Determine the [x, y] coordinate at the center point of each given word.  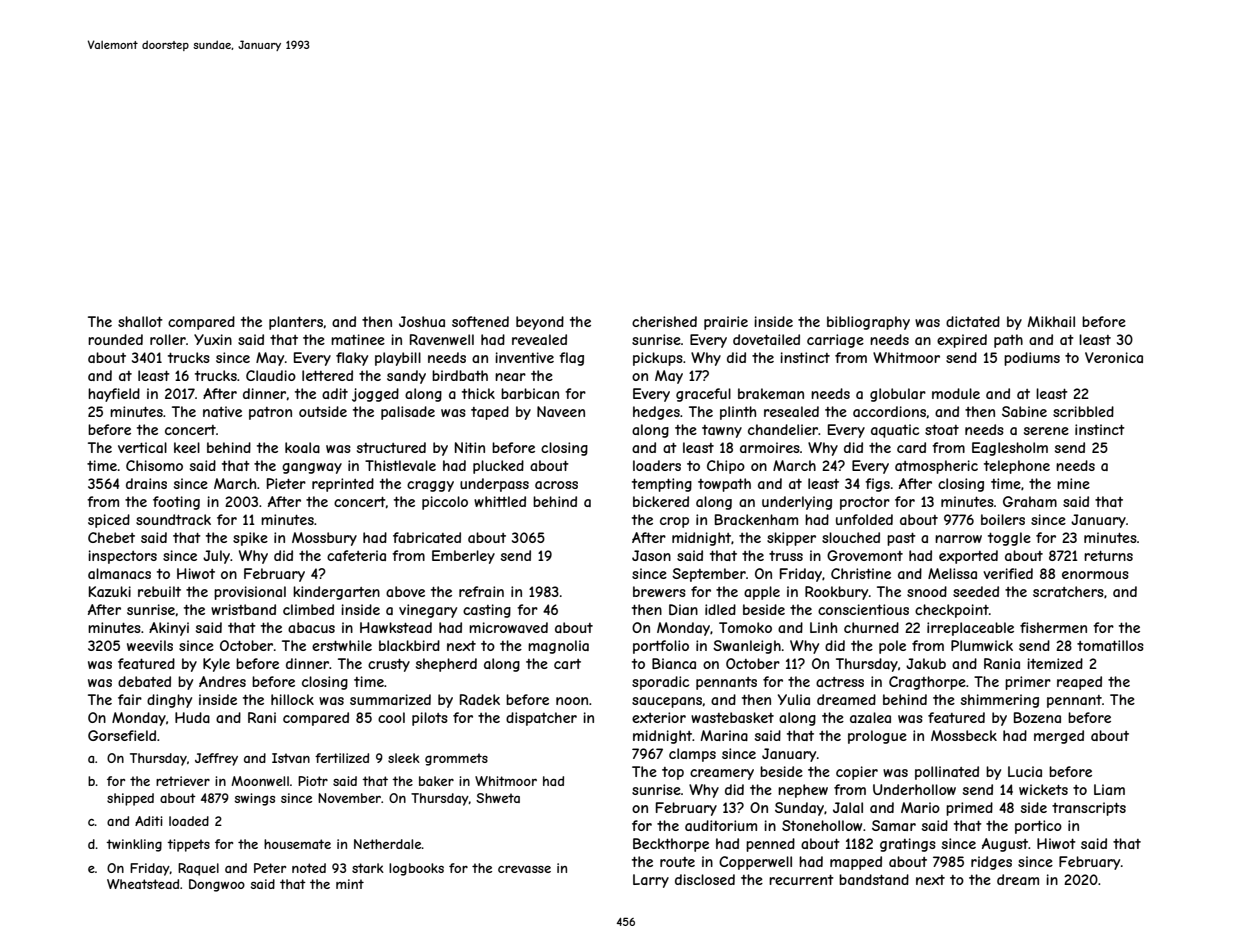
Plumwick [982, 645]
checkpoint [952, 611]
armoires [770, 447]
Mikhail [1051, 321]
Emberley [463, 557]
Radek [480, 699]
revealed [539, 339]
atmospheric [936, 467]
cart [567, 664]
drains [146, 483]
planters [296, 323]
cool [391, 717]
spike [250, 539]
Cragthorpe [927, 683]
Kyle [216, 665]
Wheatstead [143, 884]
